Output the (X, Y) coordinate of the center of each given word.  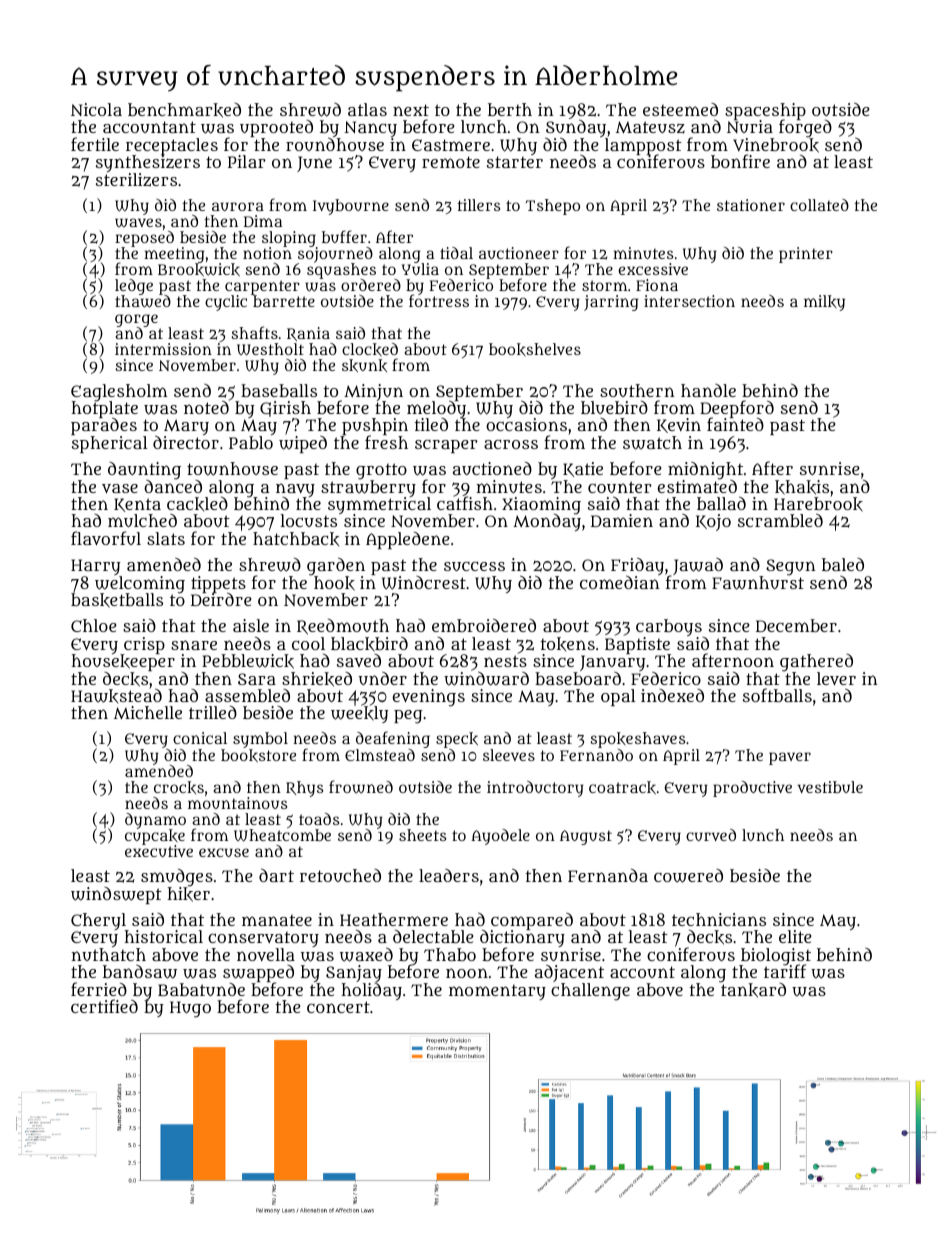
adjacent (569, 973)
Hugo (190, 1009)
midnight (705, 471)
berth (510, 109)
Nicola (96, 109)
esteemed (680, 109)
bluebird (614, 407)
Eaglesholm (119, 393)
